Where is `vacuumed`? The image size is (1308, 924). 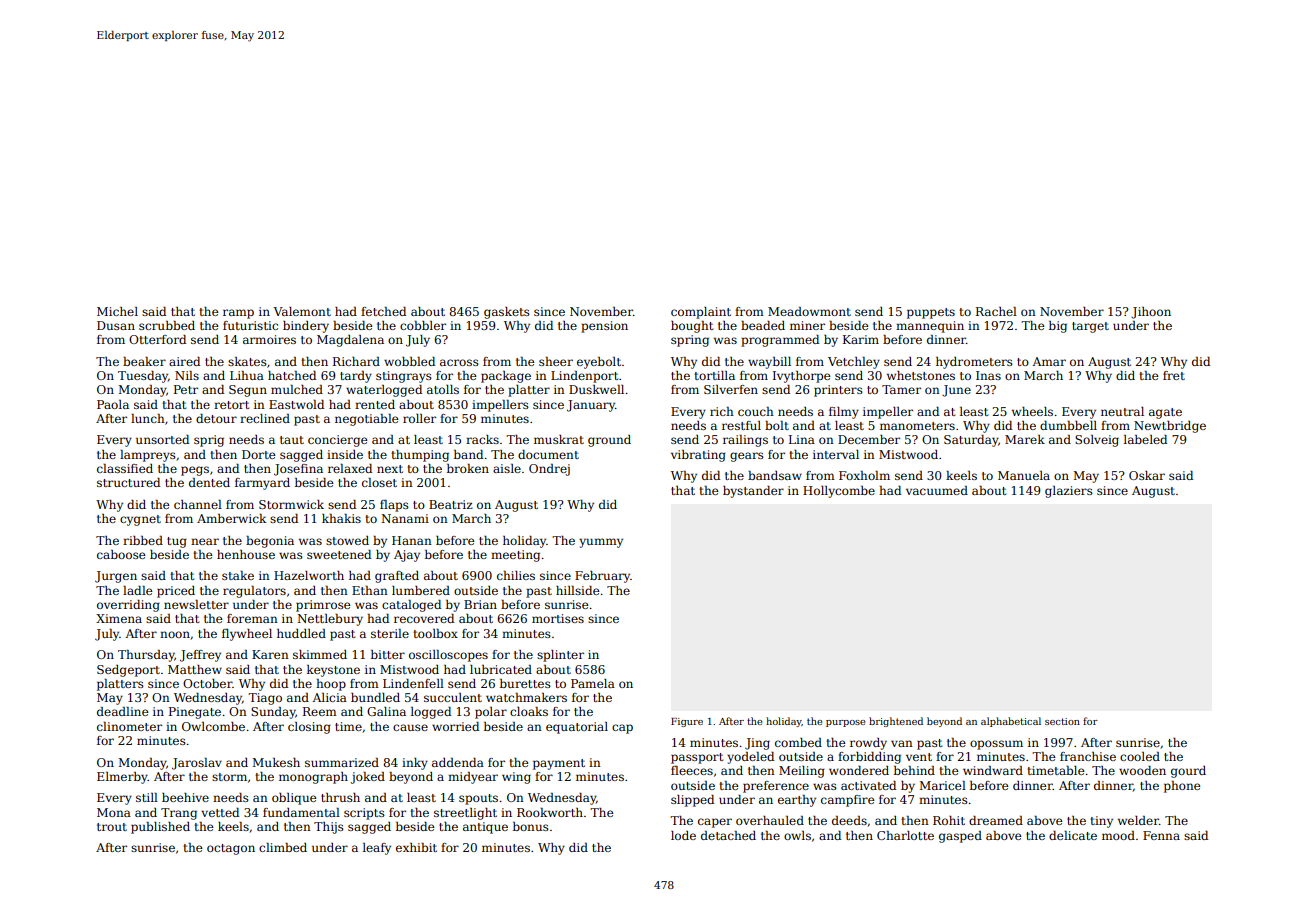 vacuumed is located at coordinates (937, 490).
